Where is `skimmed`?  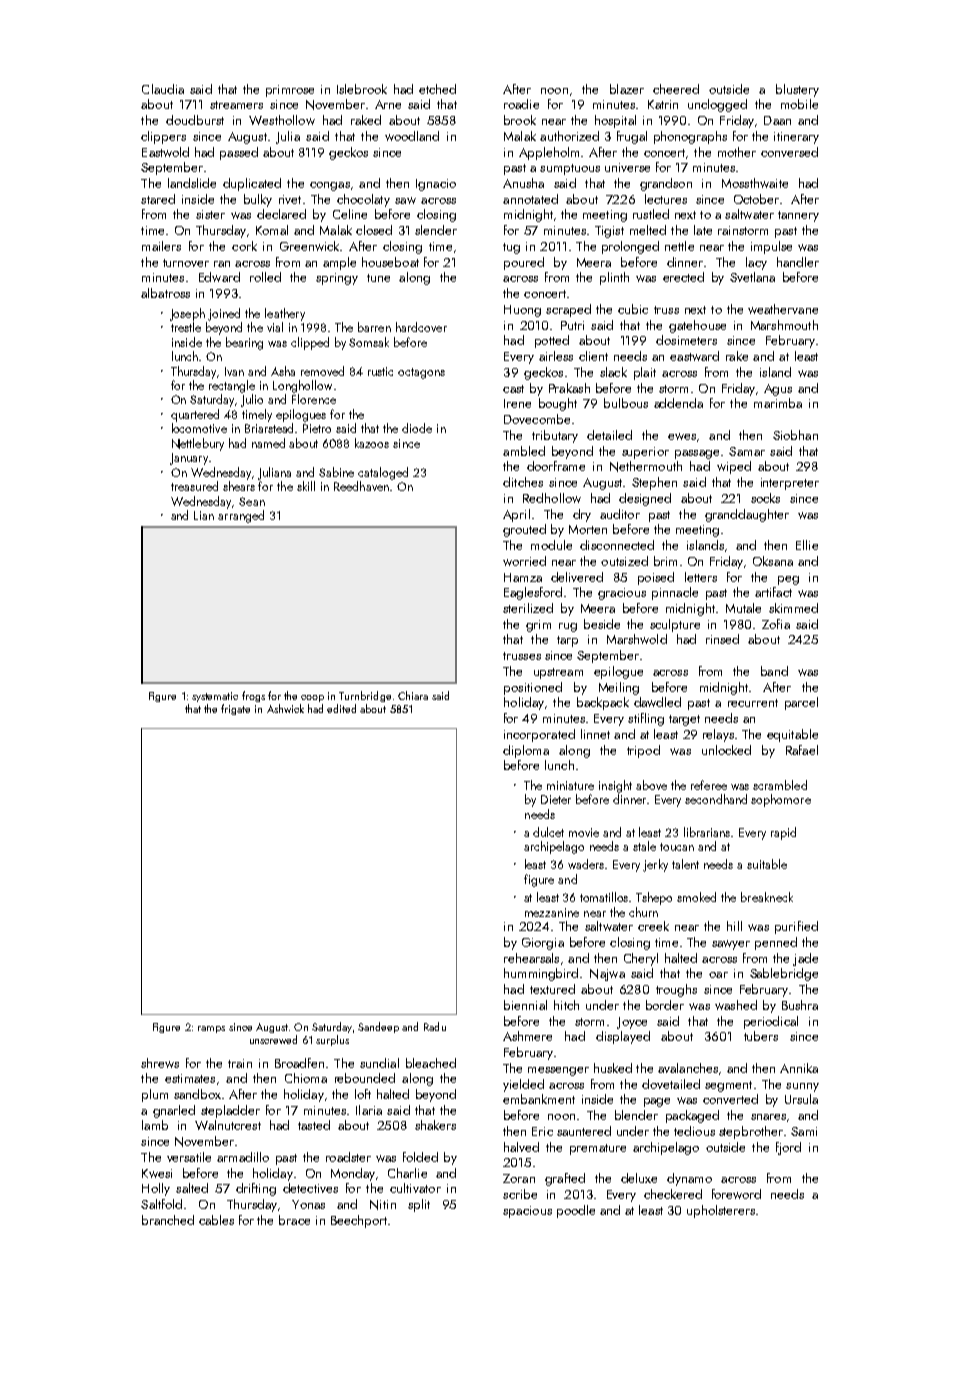 skimmed is located at coordinates (793, 608).
